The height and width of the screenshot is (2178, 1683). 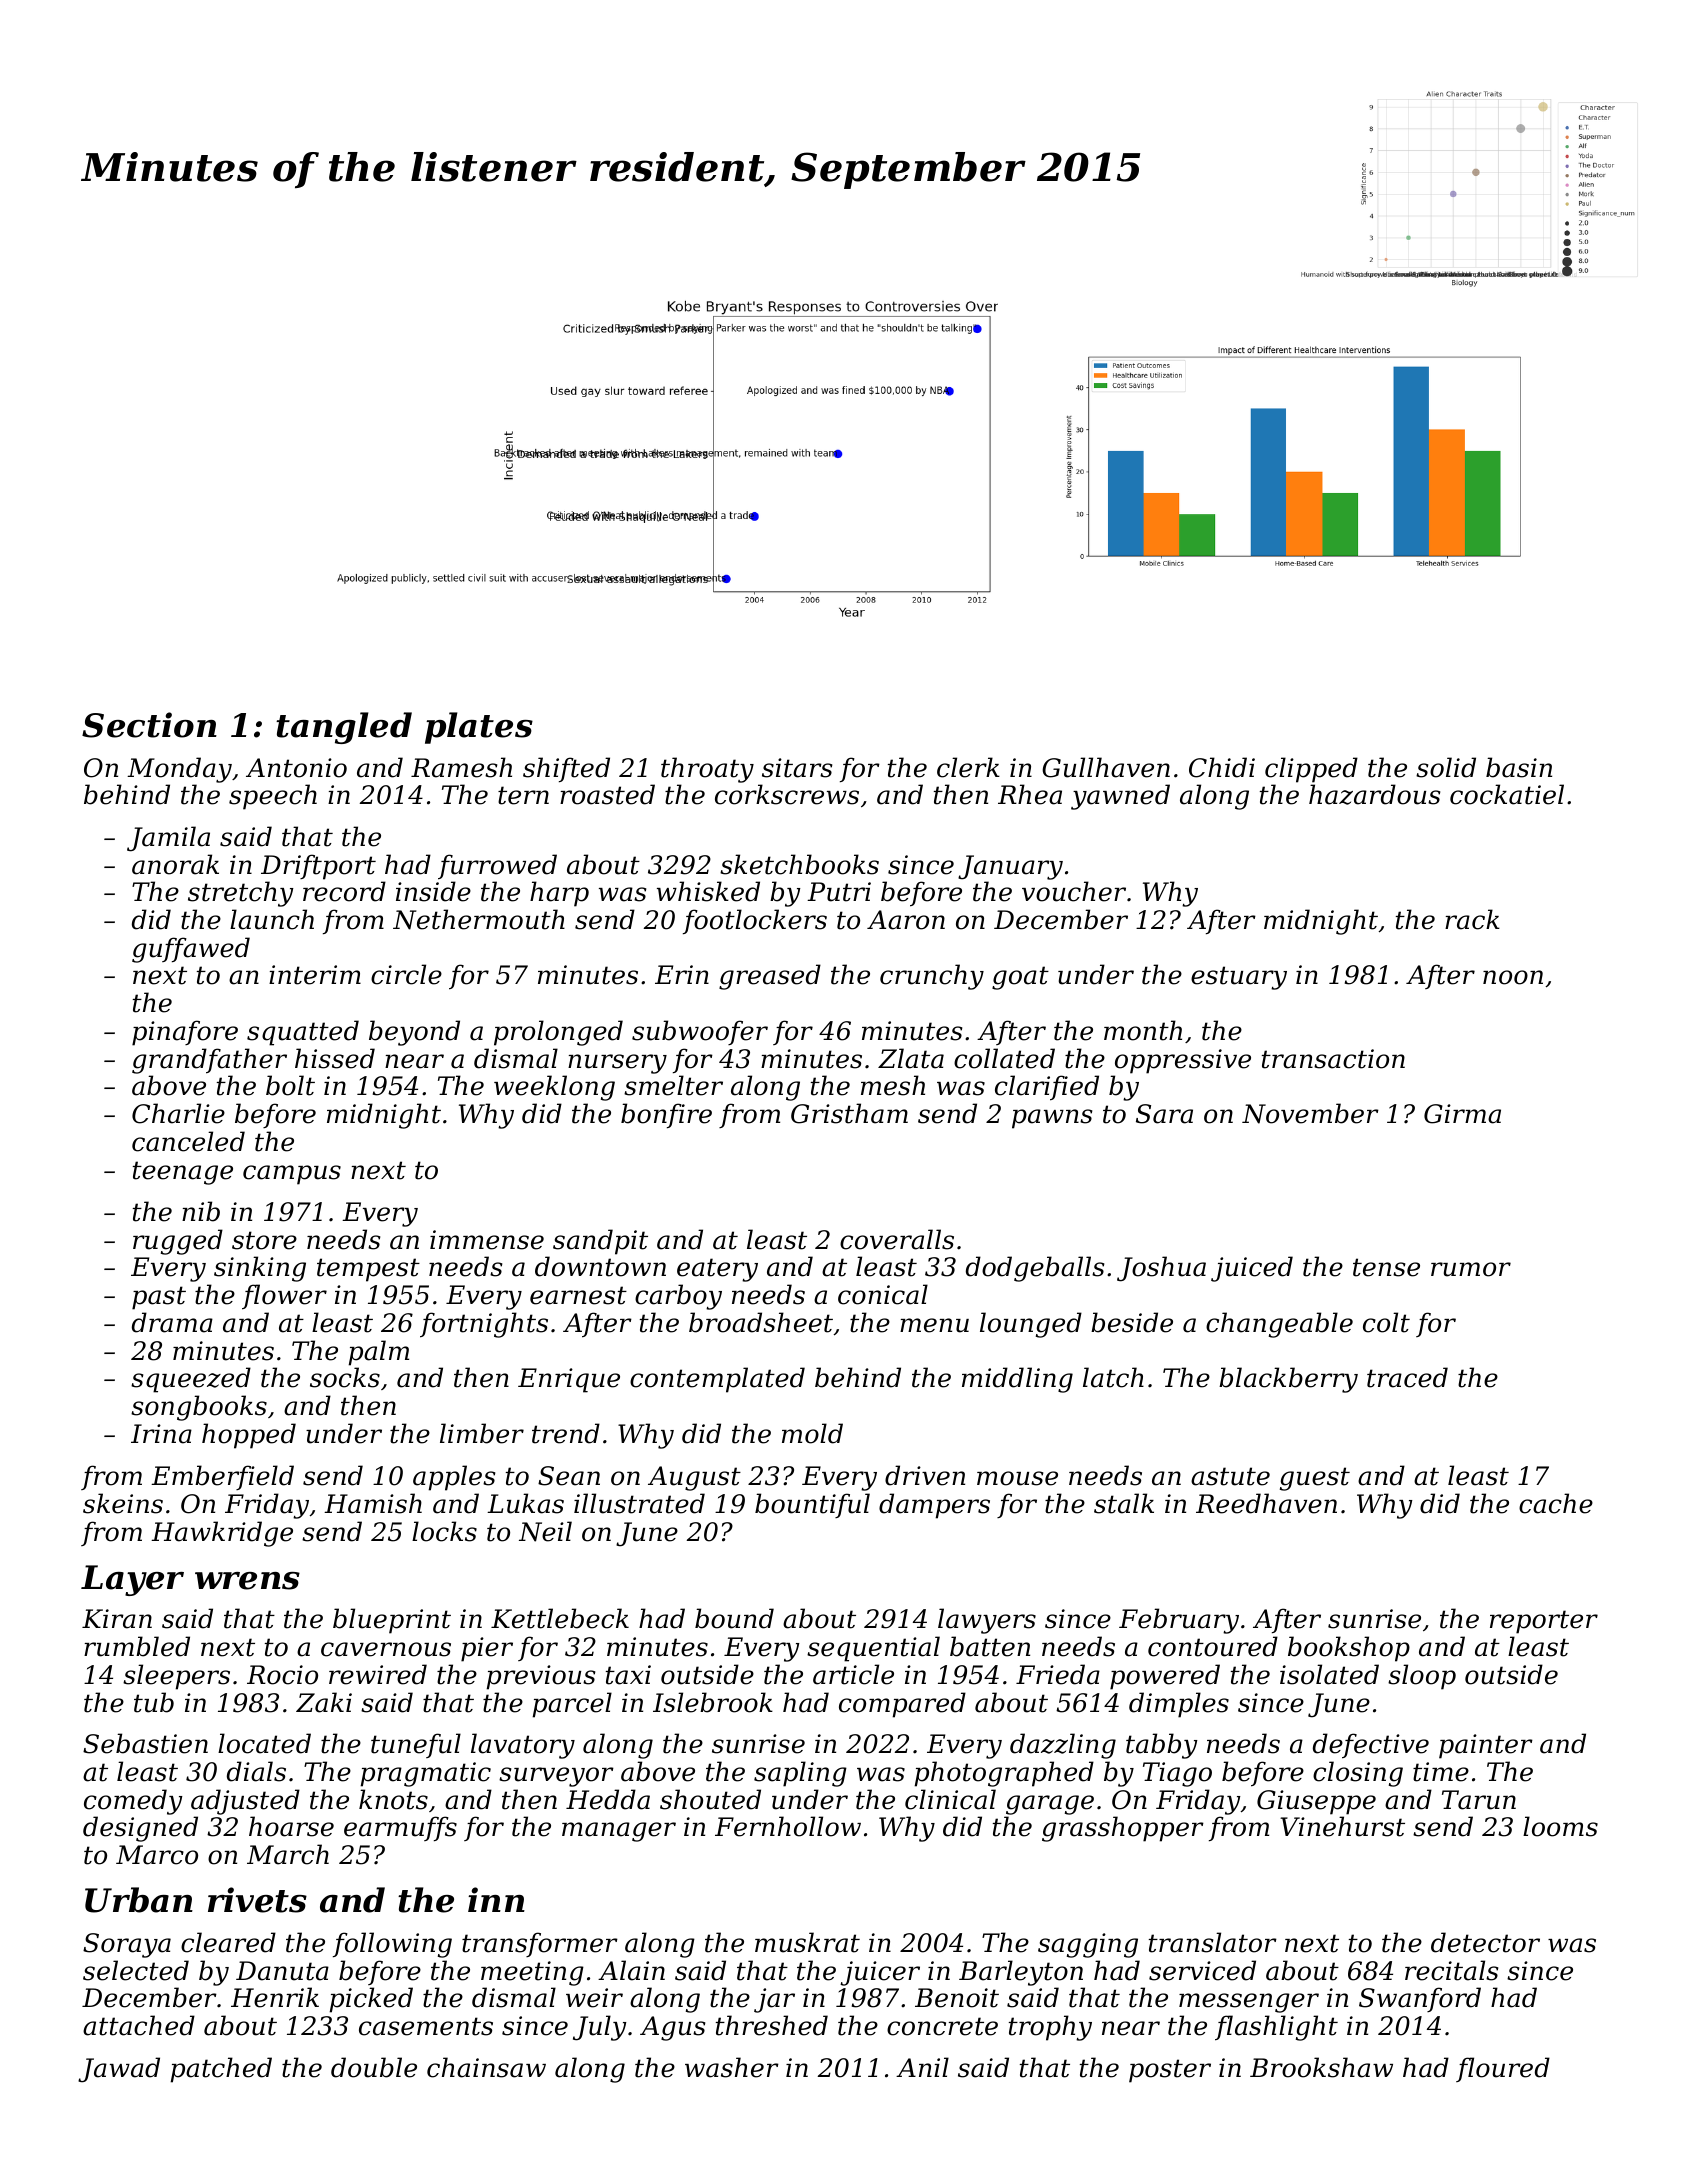 I want to click on double, so click(x=374, y=2067).
